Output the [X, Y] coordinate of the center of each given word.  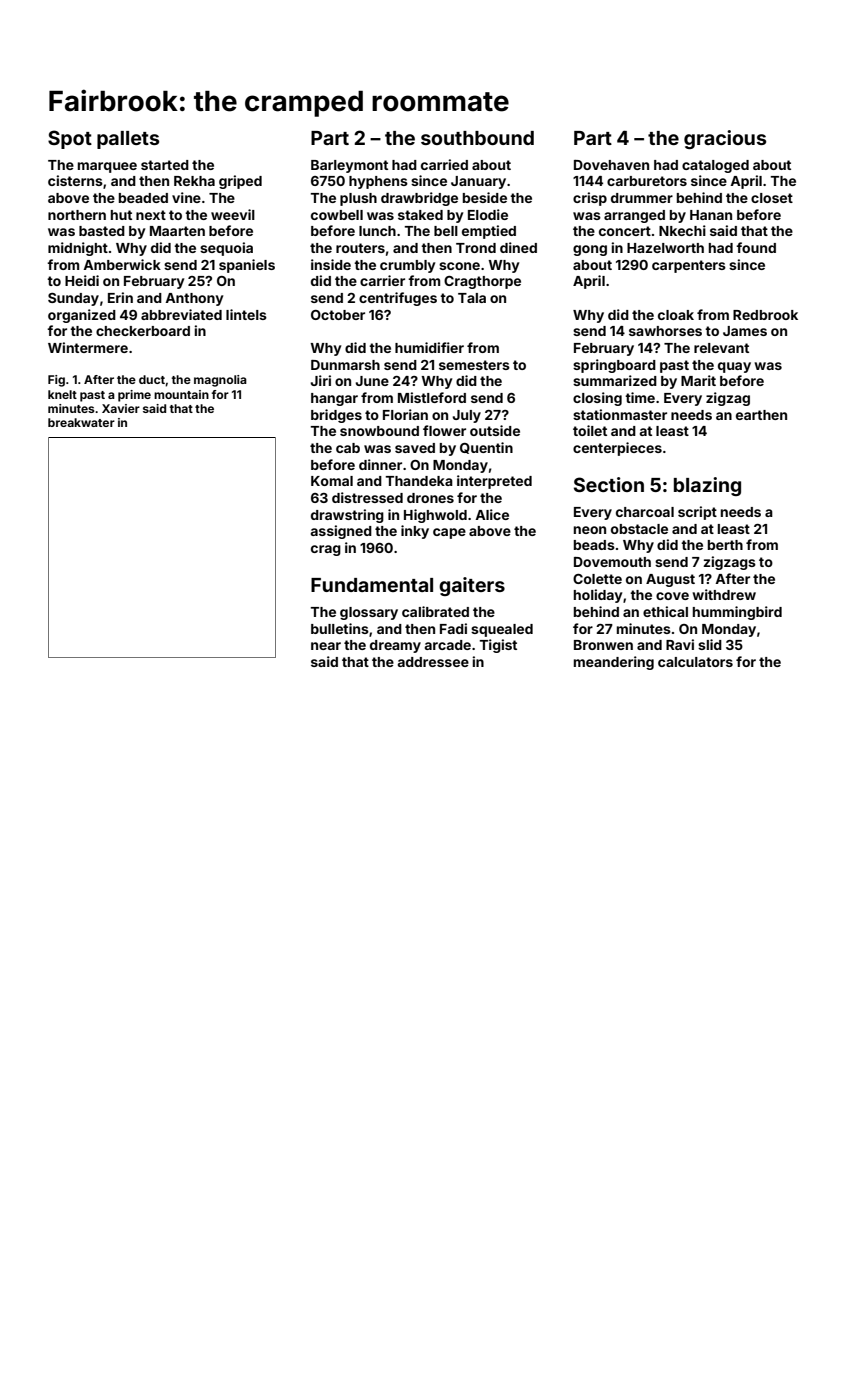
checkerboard [143, 331]
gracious [725, 139]
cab [348, 448]
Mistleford [432, 397]
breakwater [81, 422]
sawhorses [665, 331]
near [326, 646]
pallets [128, 140]
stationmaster [620, 414]
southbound [477, 138]
